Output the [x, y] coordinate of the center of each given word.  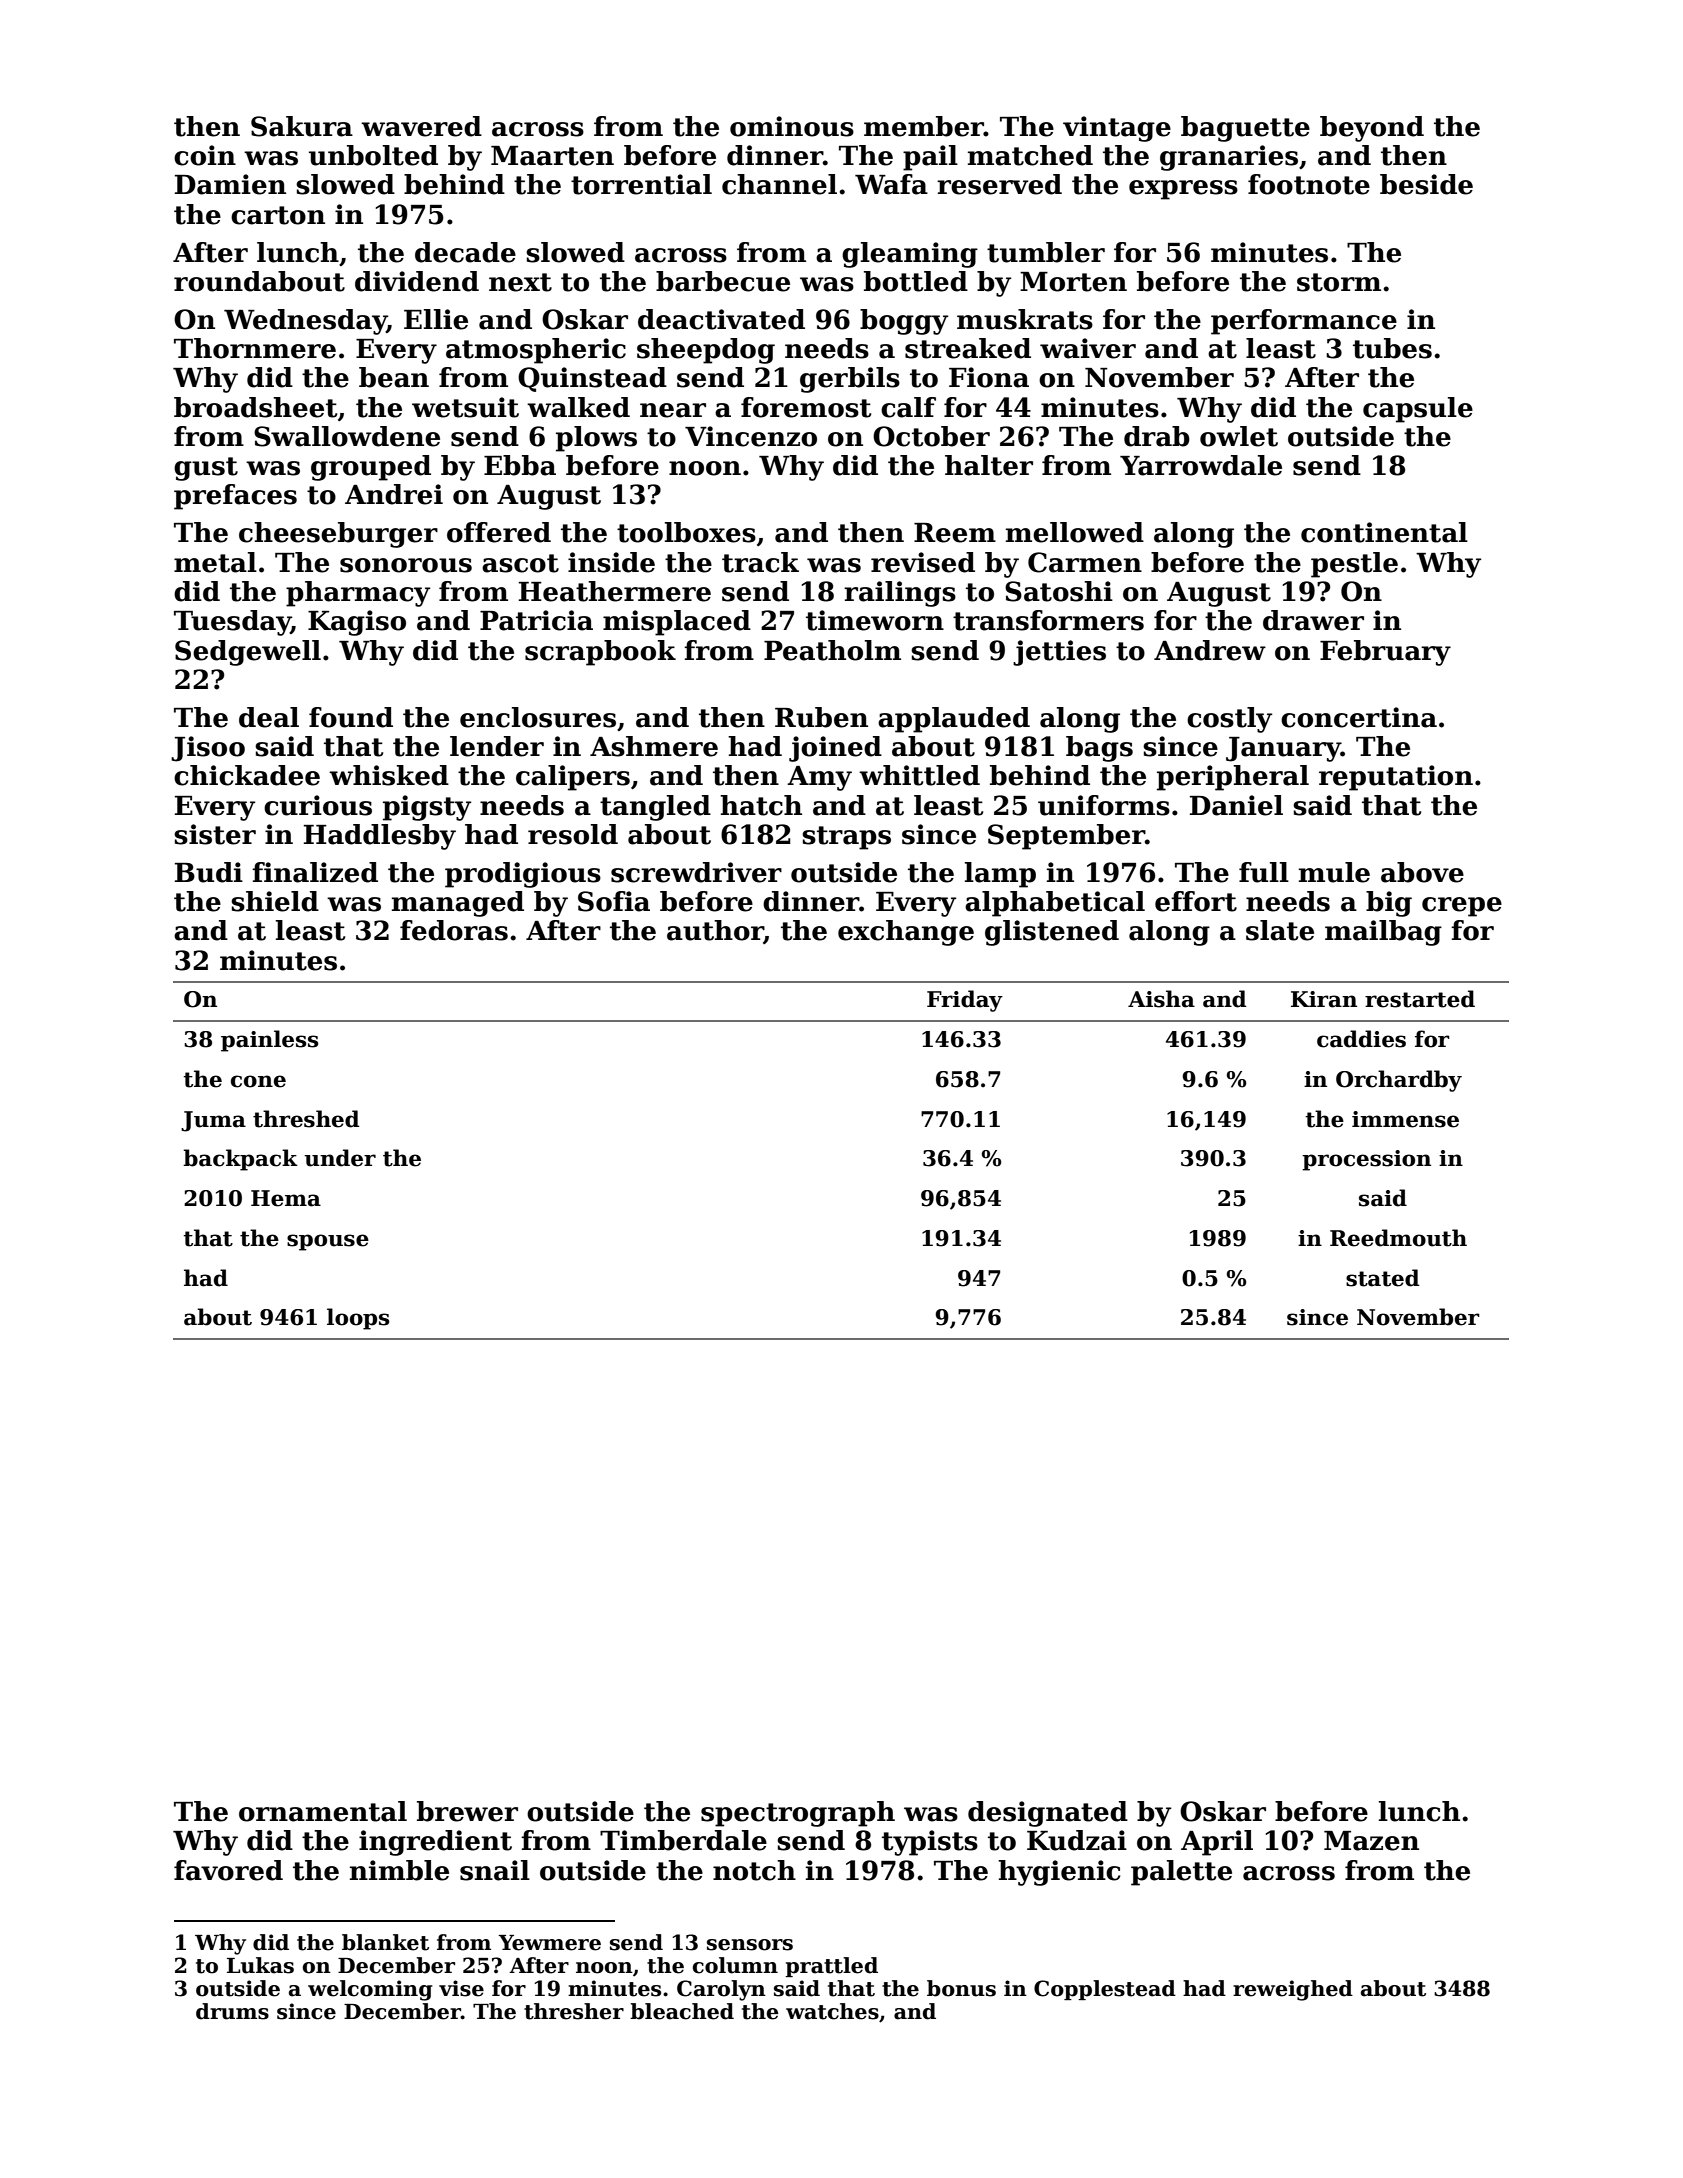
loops [358, 1319]
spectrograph [798, 1814]
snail [495, 1870]
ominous [792, 126]
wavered [421, 126]
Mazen [1371, 1841]
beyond [1372, 129]
